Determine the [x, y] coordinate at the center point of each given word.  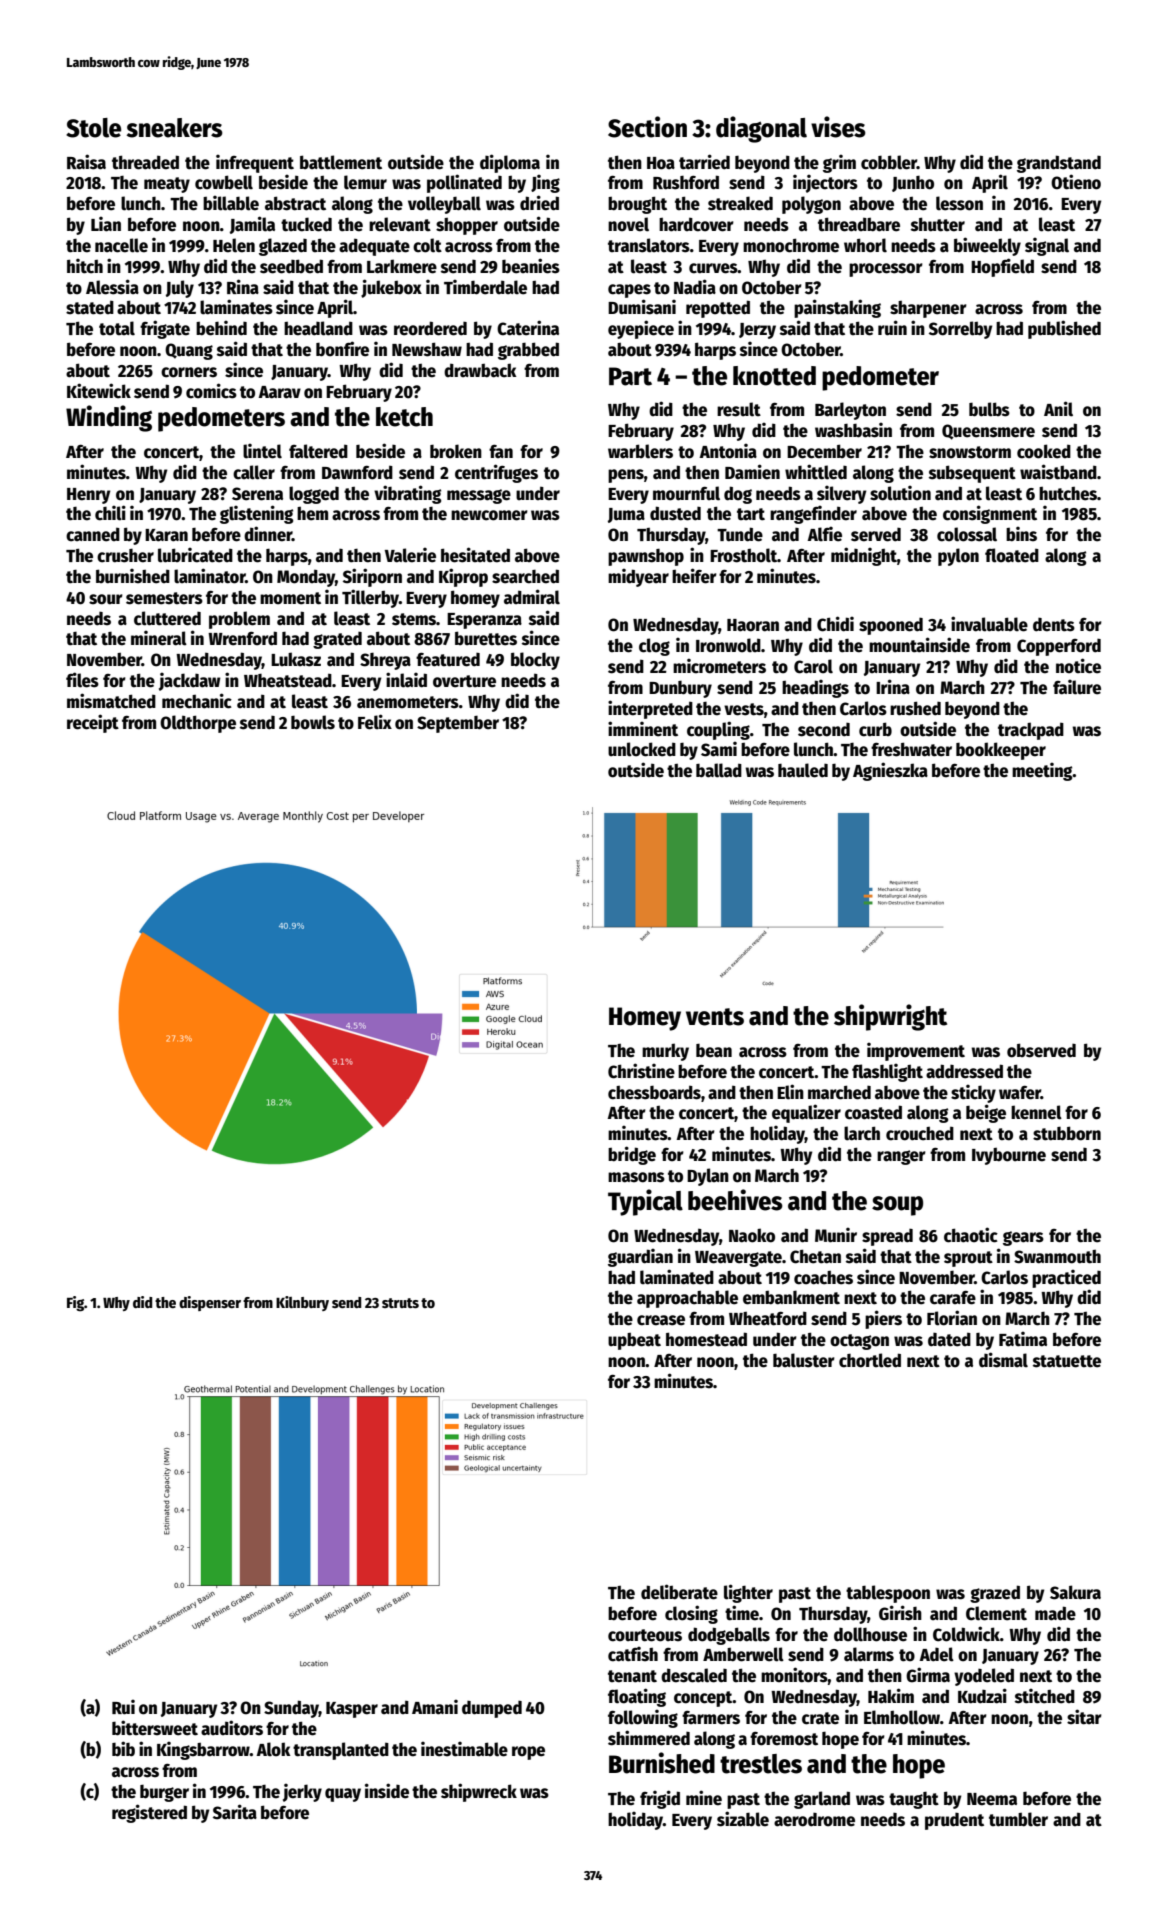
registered [149, 1813]
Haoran [753, 625]
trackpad [1031, 731]
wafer [1020, 1093]
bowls [313, 722]
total [117, 328]
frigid [660, 1799]
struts [400, 1303]
